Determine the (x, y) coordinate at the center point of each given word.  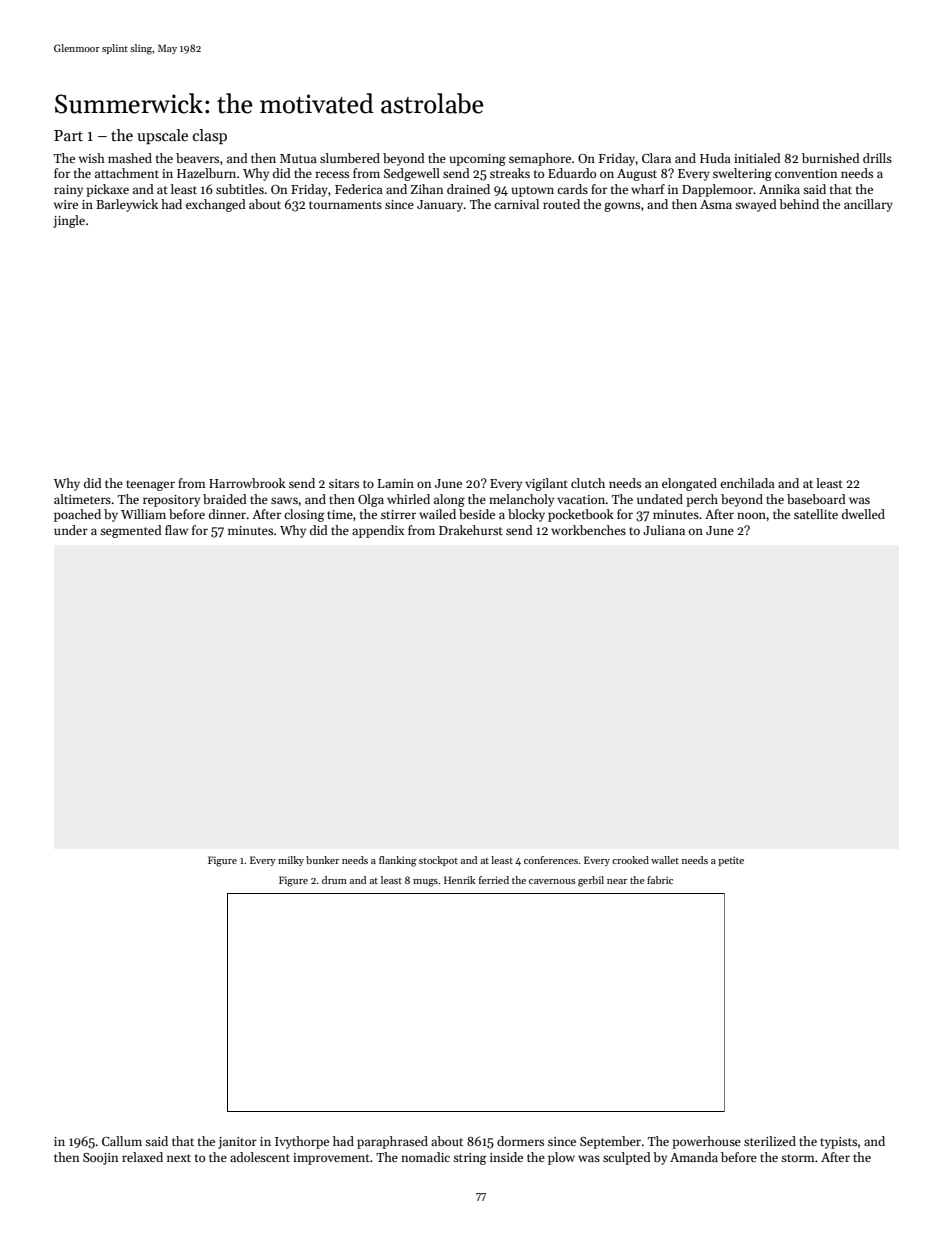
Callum (122, 1141)
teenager (150, 485)
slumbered (350, 158)
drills (877, 158)
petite (731, 861)
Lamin (396, 483)
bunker (322, 860)
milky (291, 861)
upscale (162, 136)
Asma (716, 204)
